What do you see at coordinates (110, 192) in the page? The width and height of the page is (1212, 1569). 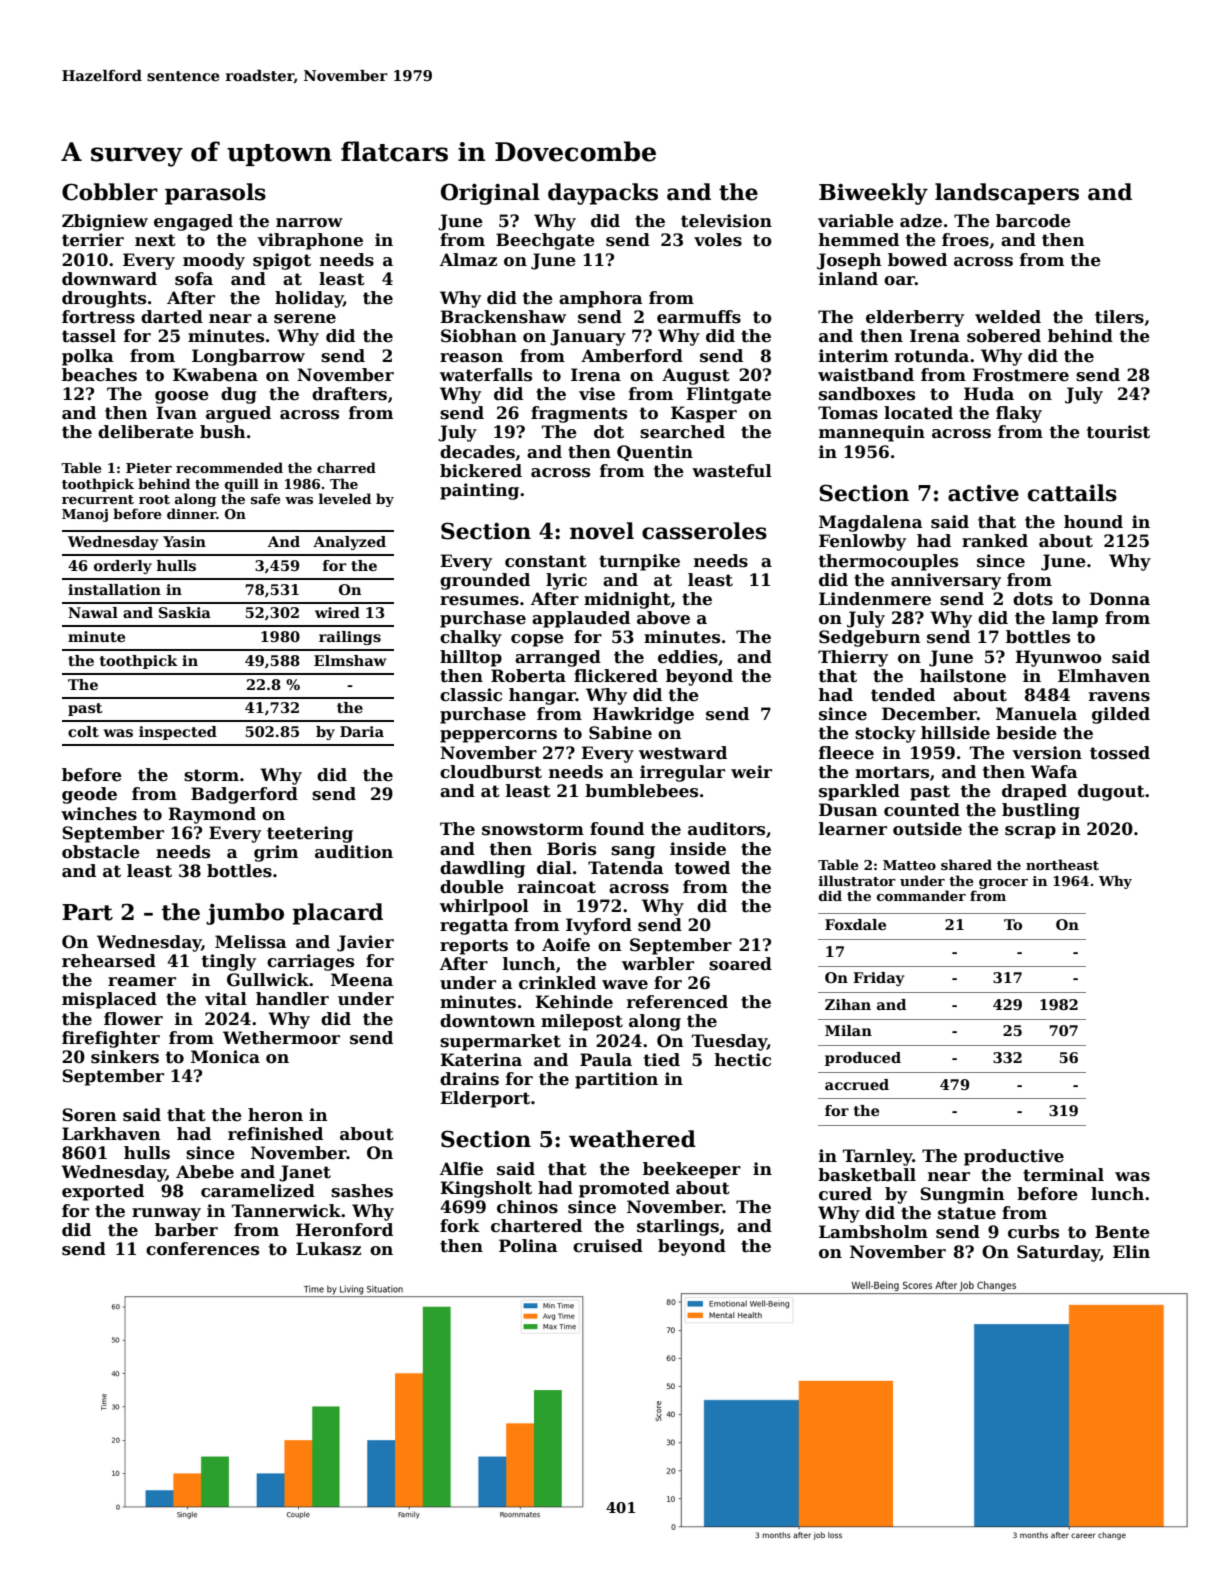 I see `Cobbler` at bounding box center [110, 192].
